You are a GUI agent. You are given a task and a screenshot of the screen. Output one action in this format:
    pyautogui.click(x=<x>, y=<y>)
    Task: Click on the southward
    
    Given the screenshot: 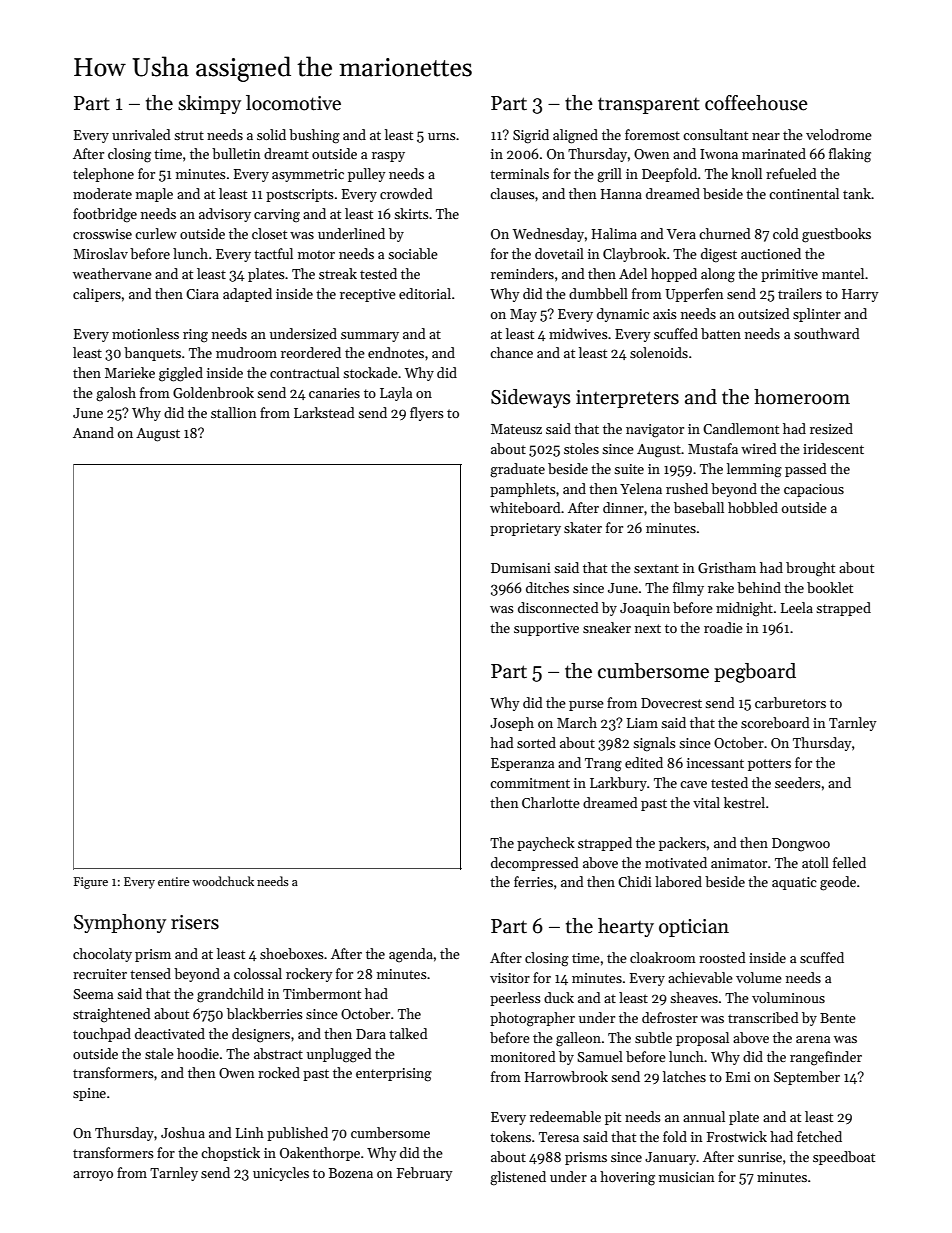 What is the action you would take?
    pyautogui.click(x=827, y=333)
